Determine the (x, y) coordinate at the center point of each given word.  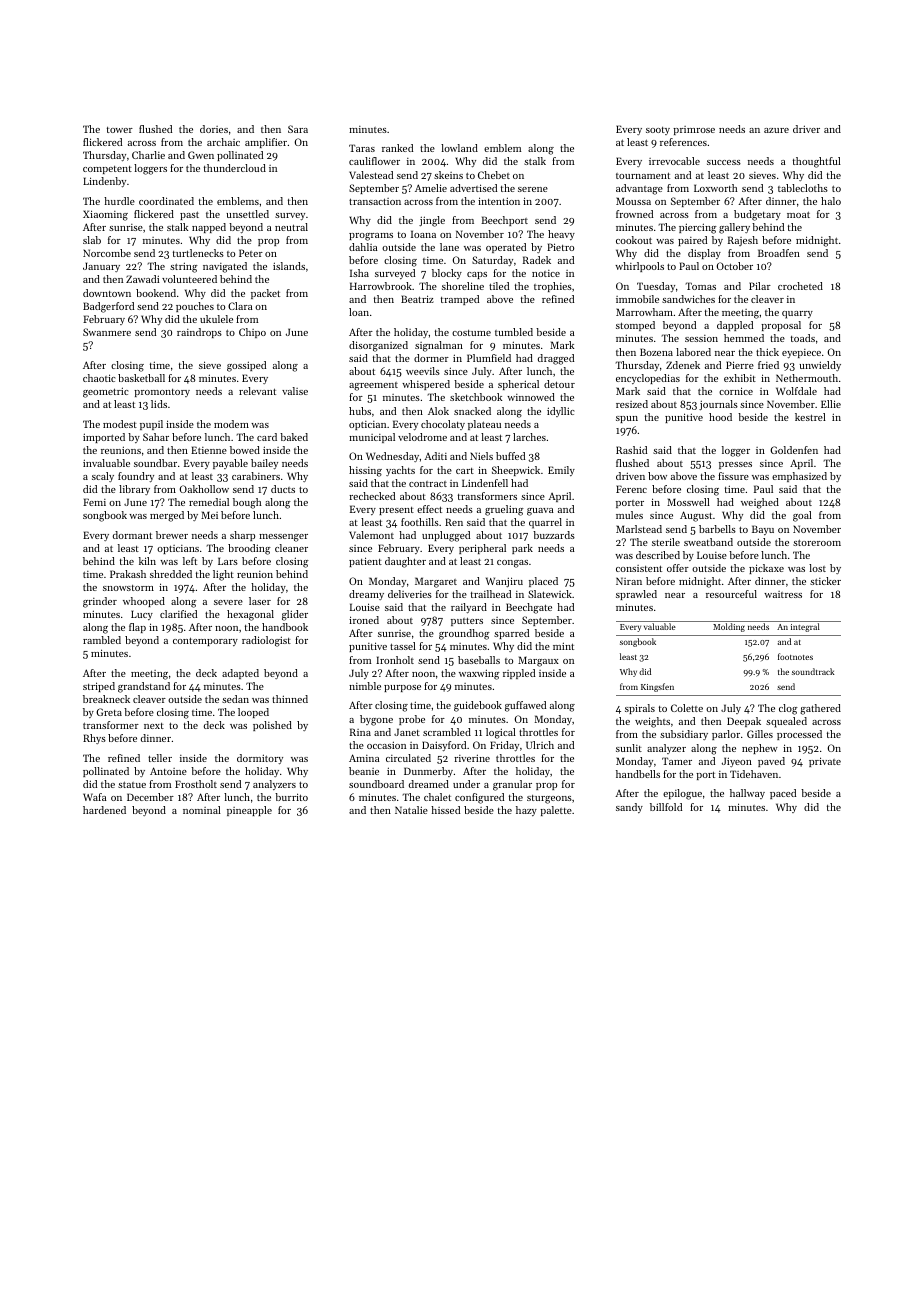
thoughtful (817, 162)
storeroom (817, 542)
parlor (726, 735)
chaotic (99, 378)
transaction (375, 201)
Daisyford (444, 746)
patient (365, 562)
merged (167, 516)
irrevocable (674, 161)
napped (209, 228)
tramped (460, 300)
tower (120, 130)
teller (160, 758)
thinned (290, 699)
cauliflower (374, 161)
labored (693, 352)
